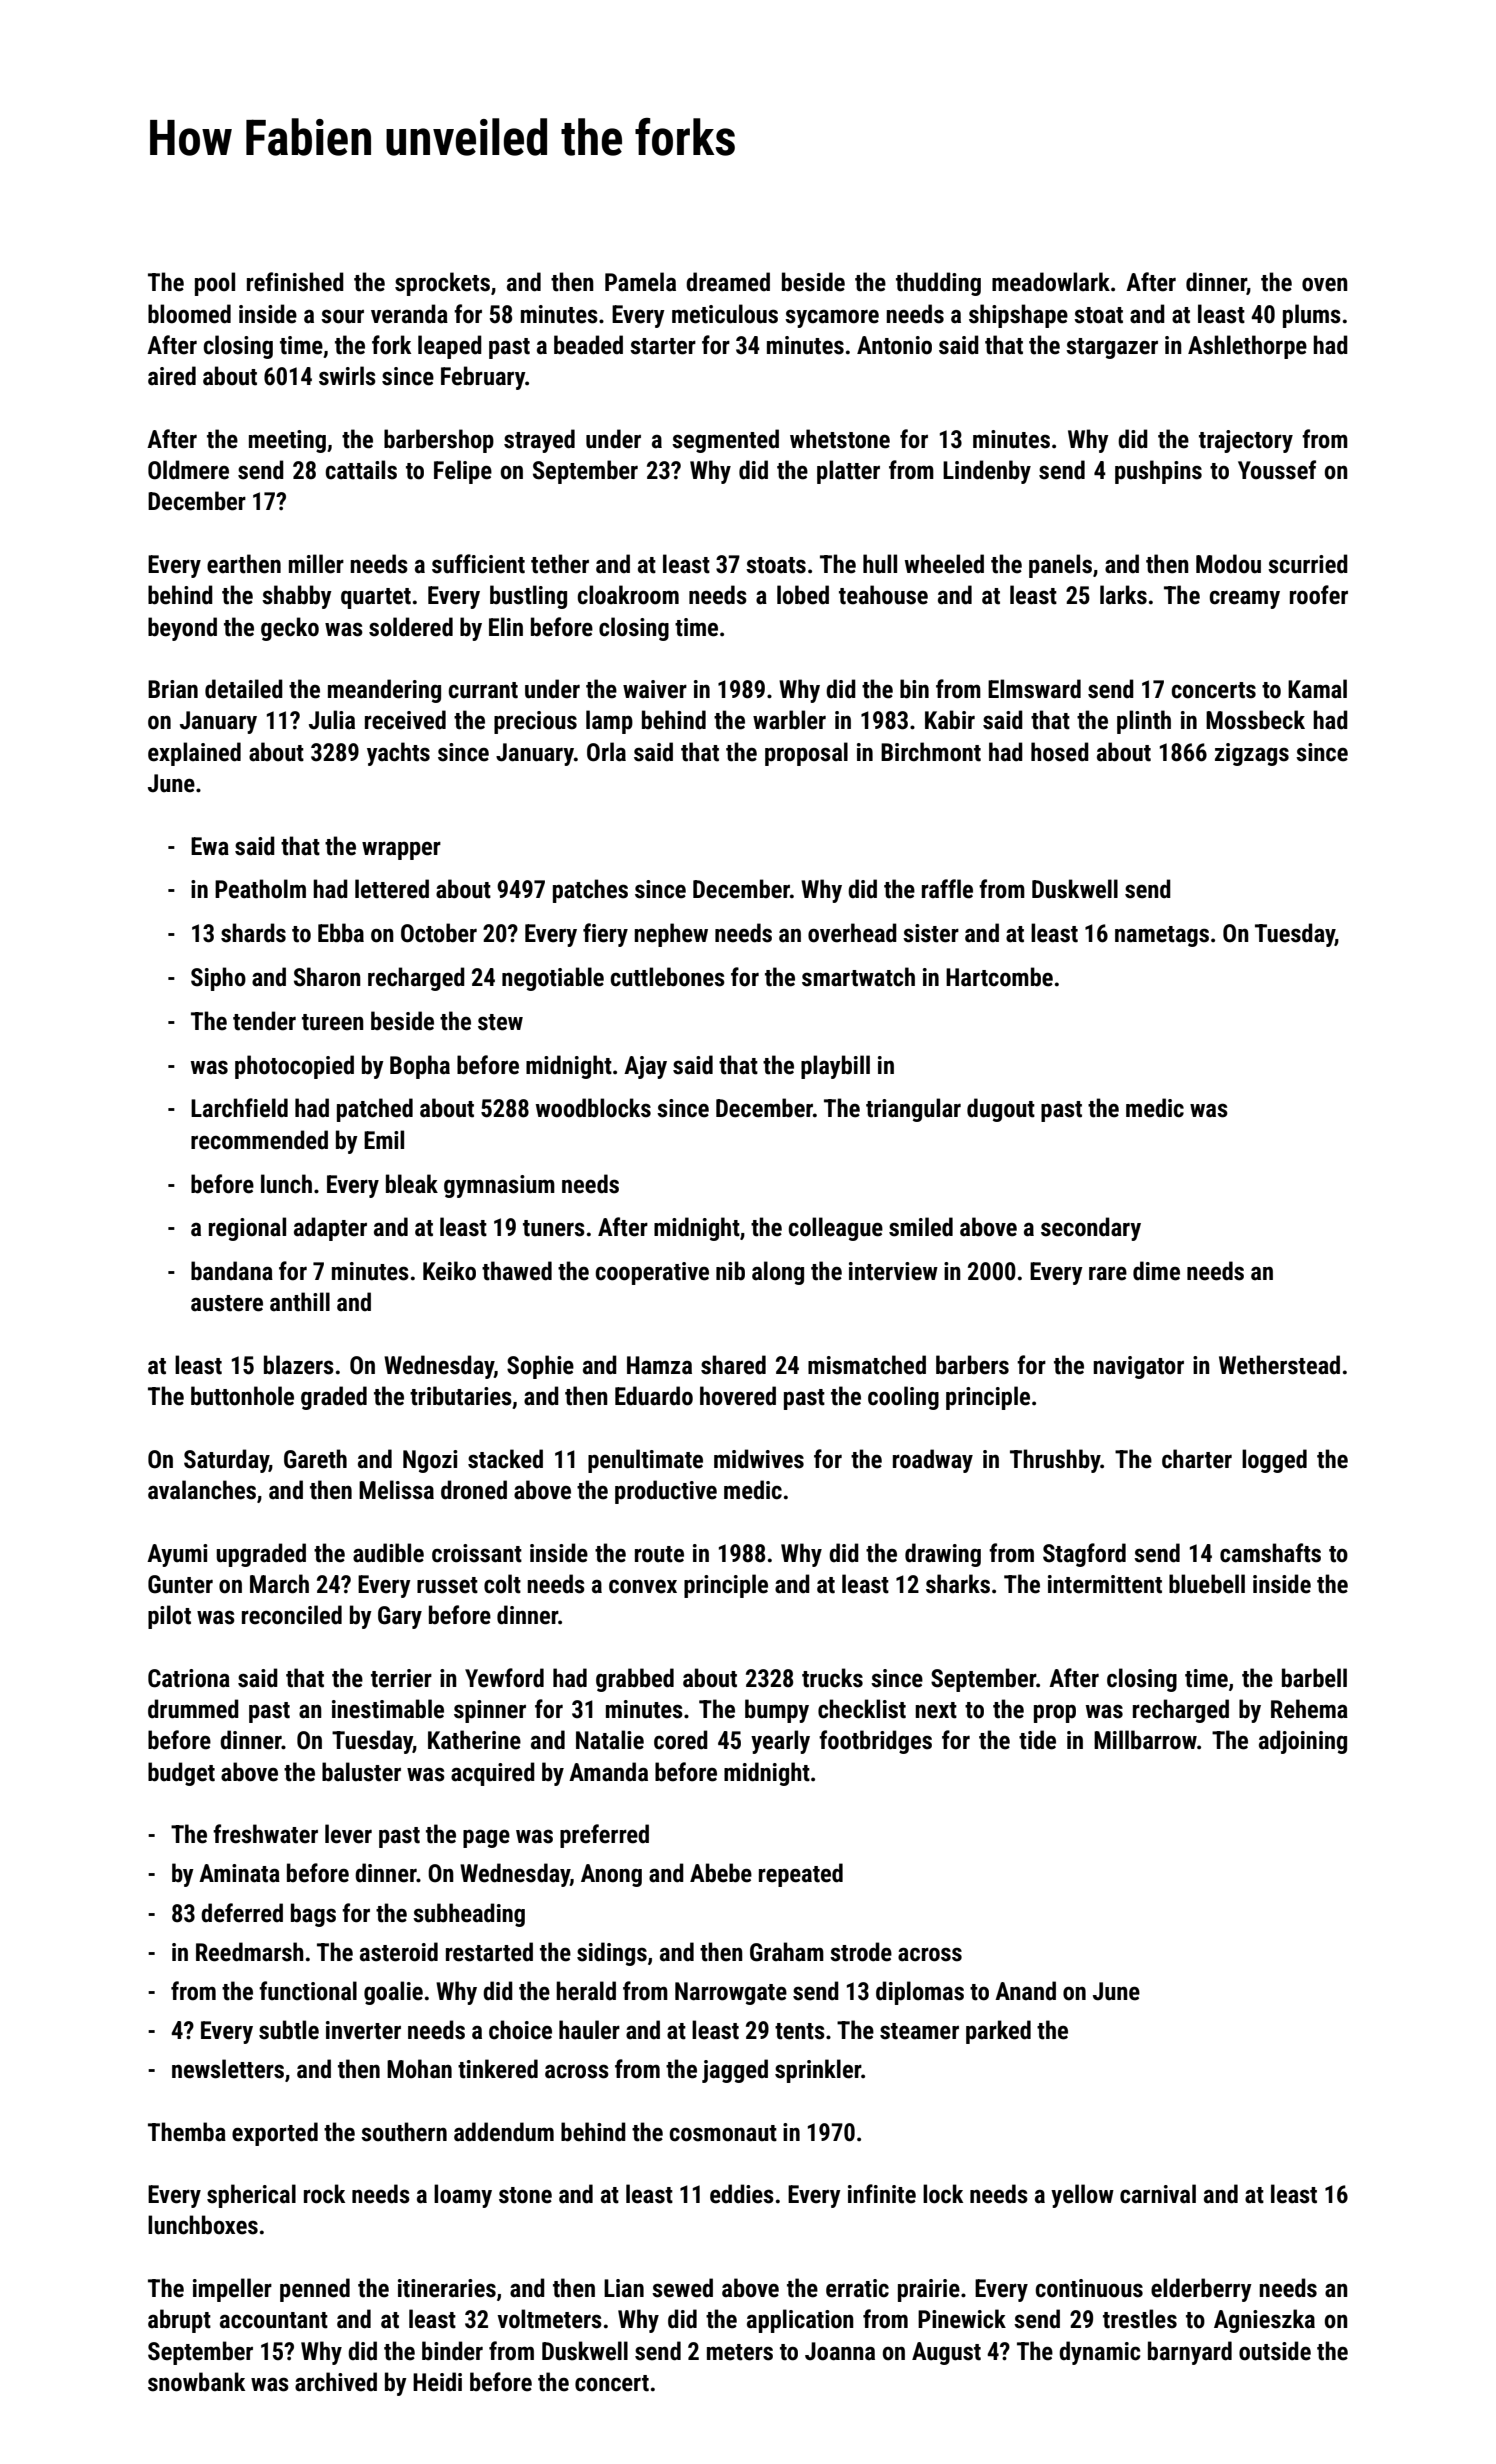 The height and width of the screenshot is (2464, 1496). What do you see at coordinates (483, 378) in the screenshot?
I see `February` at bounding box center [483, 378].
